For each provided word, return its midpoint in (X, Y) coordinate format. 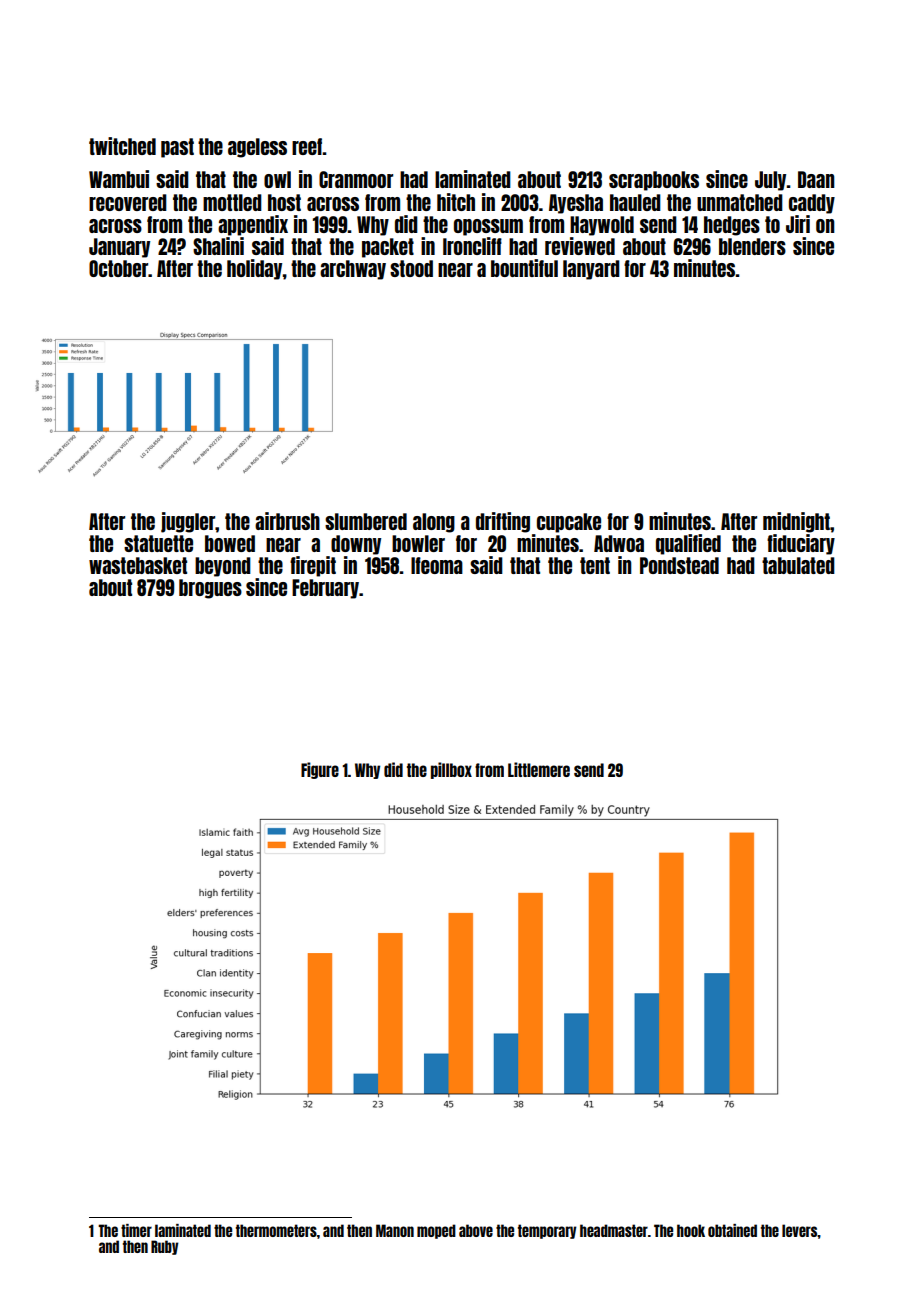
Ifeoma (437, 565)
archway (353, 270)
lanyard (591, 270)
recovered (128, 202)
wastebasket (138, 565)
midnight (796, 522)
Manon (395, 1230)
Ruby (165, 1247)
